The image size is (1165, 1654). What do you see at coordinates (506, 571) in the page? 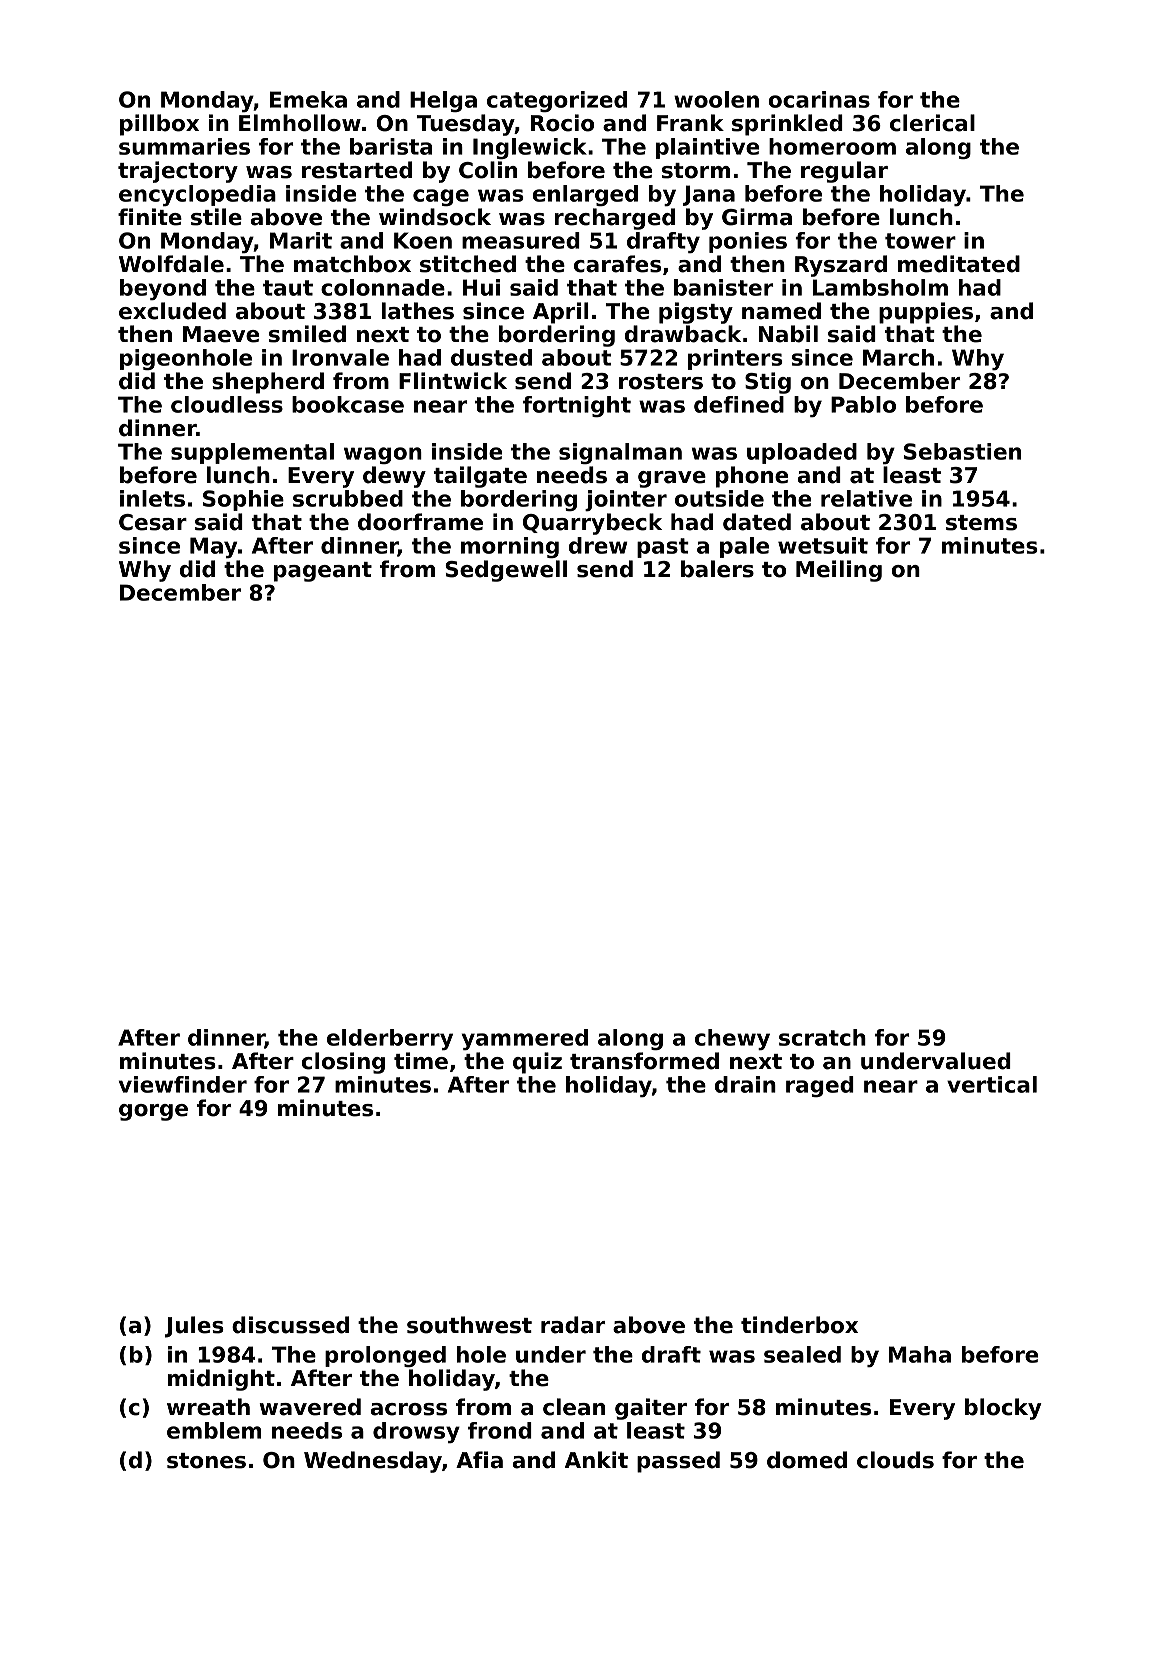
I see `Sedgewell` at bounding box center [506, 571].
